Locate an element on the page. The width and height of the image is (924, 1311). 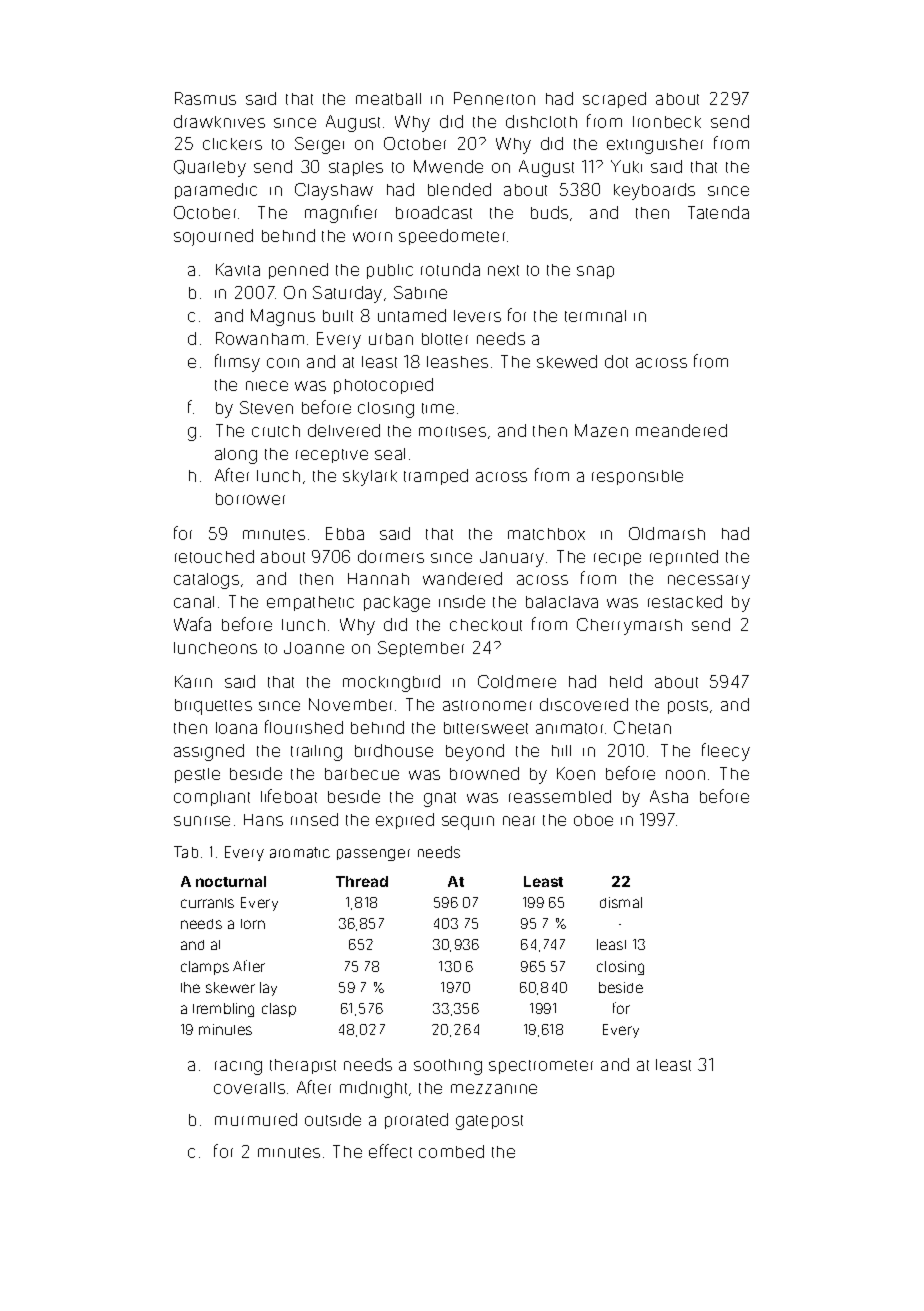
clickers is located at coordinates (232, 144).
